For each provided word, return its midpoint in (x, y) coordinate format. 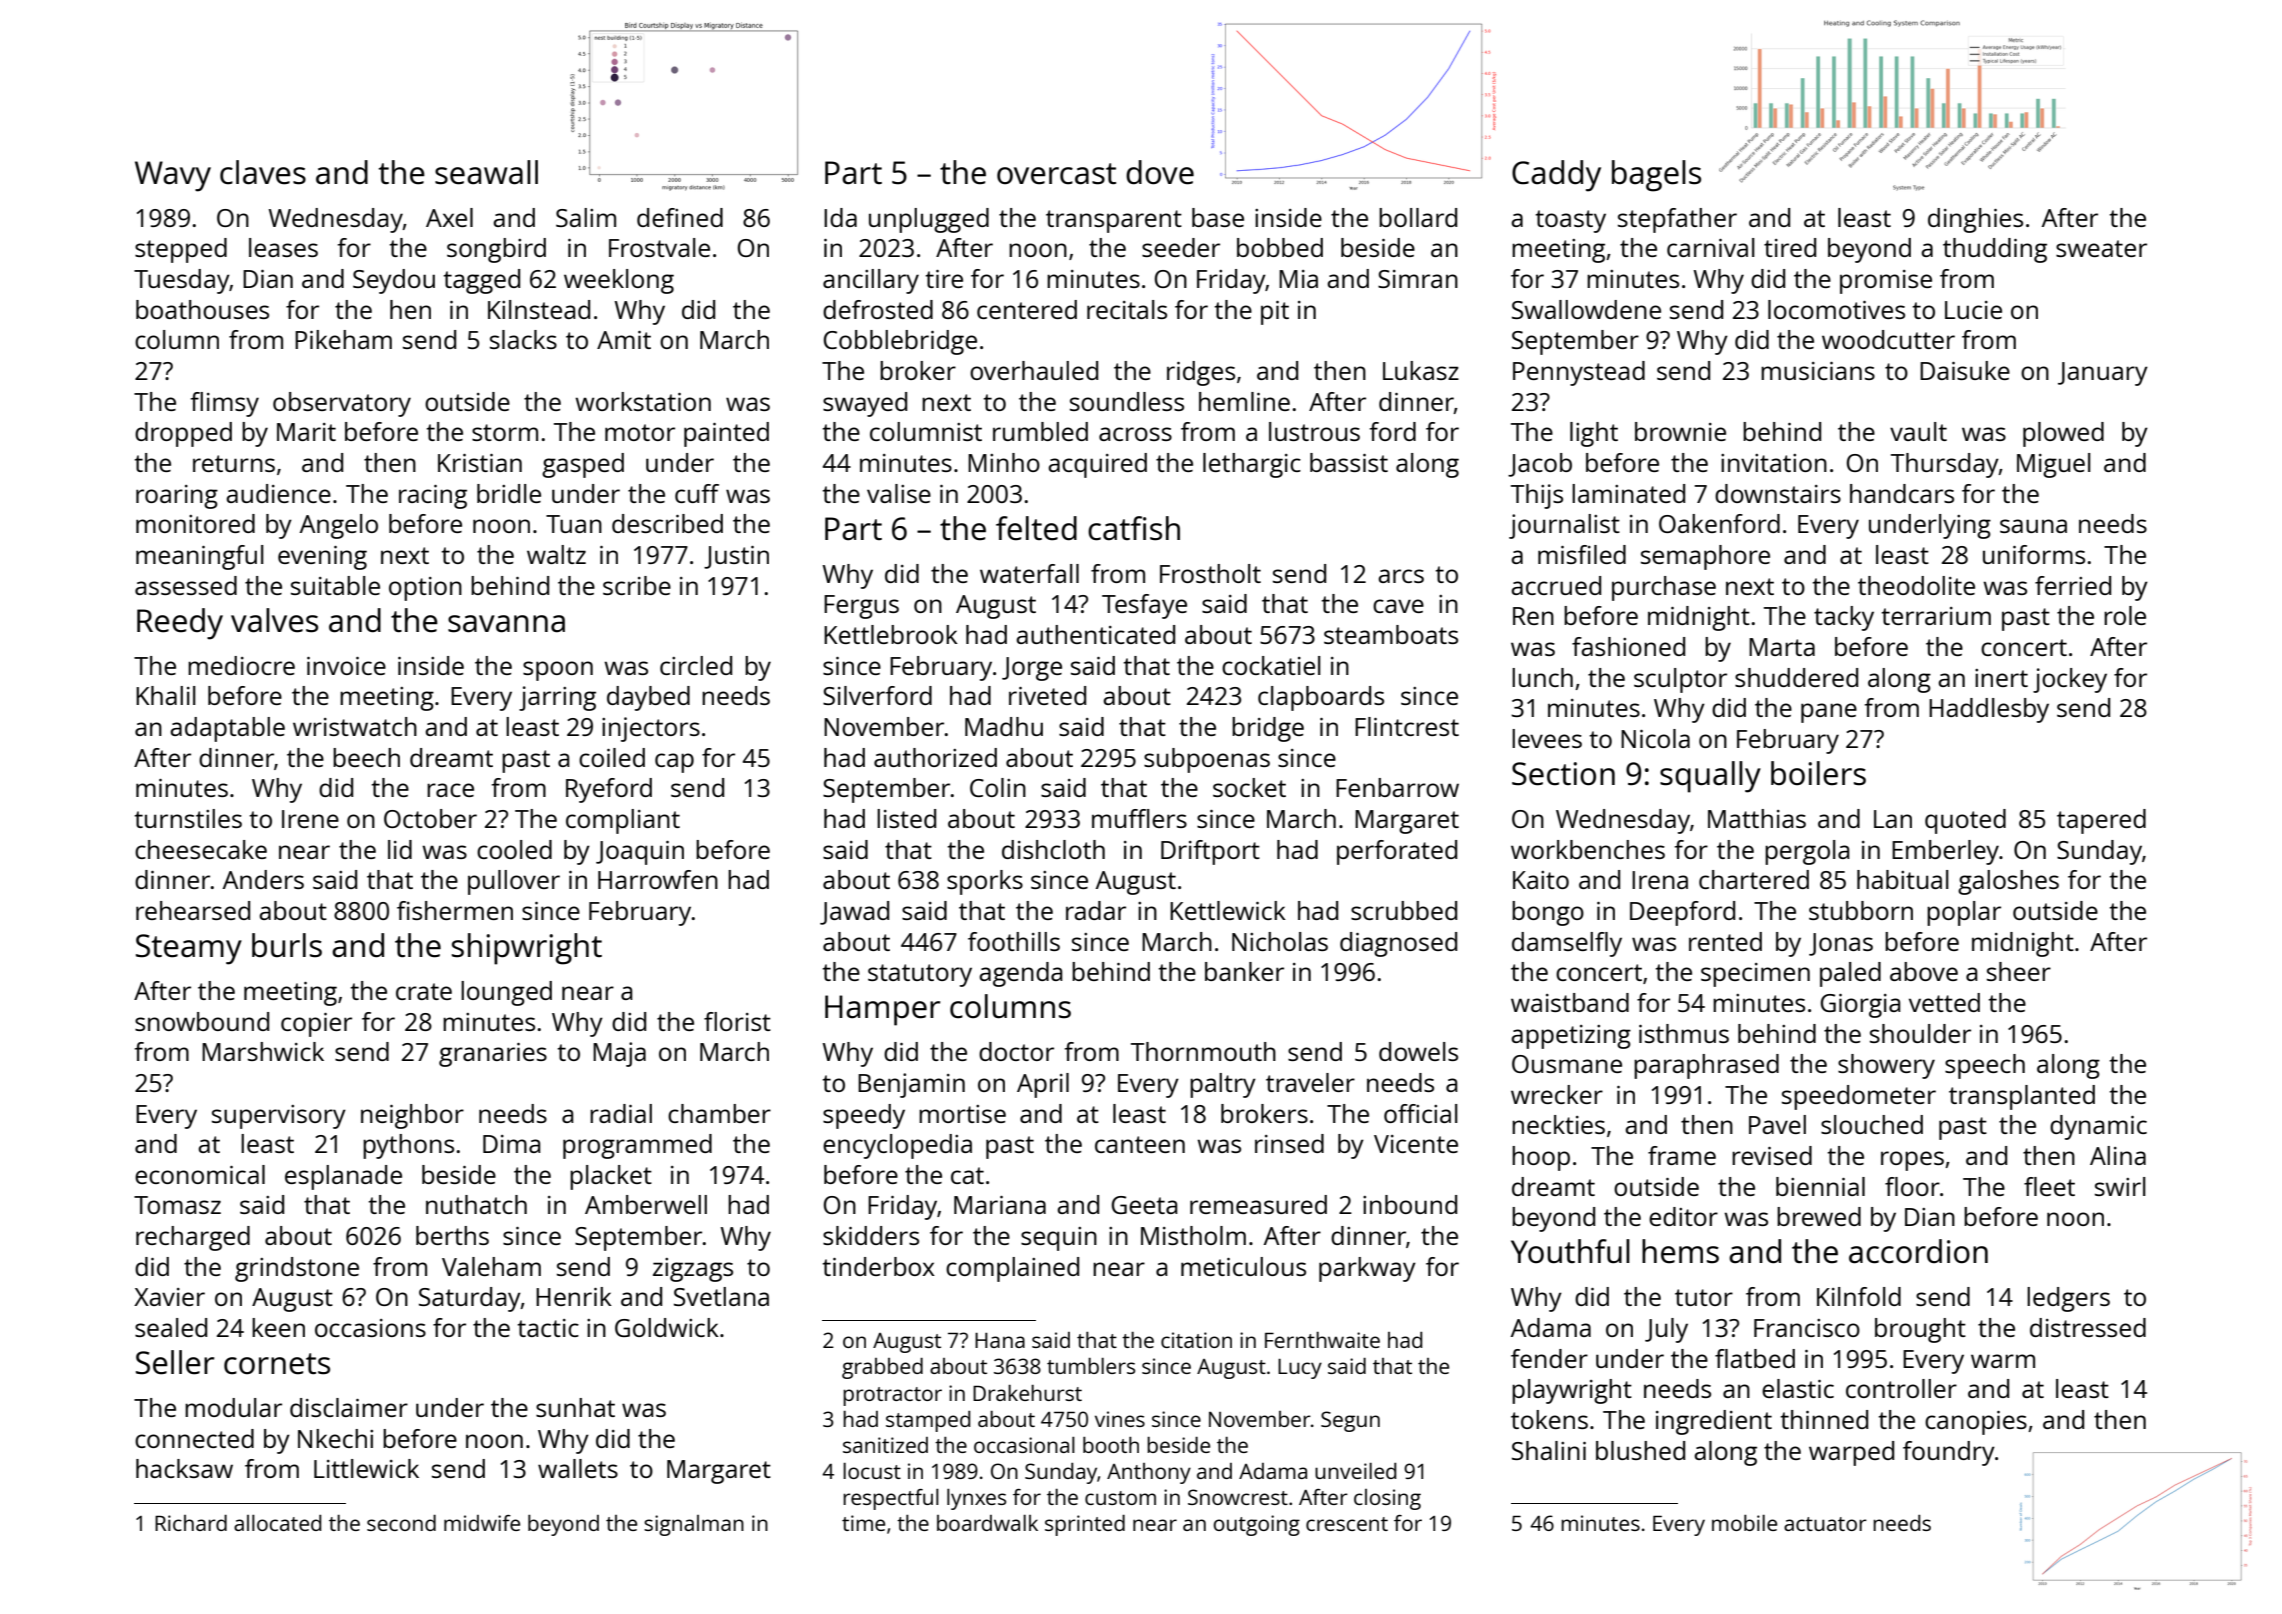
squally (1710, 777)
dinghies (1975, 220)
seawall (486, 172)
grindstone (297, 1269)
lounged (506, 993)
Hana (1000, 1340)
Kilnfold (1859, 1296)
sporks (985, 882)
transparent (1114, 221)
